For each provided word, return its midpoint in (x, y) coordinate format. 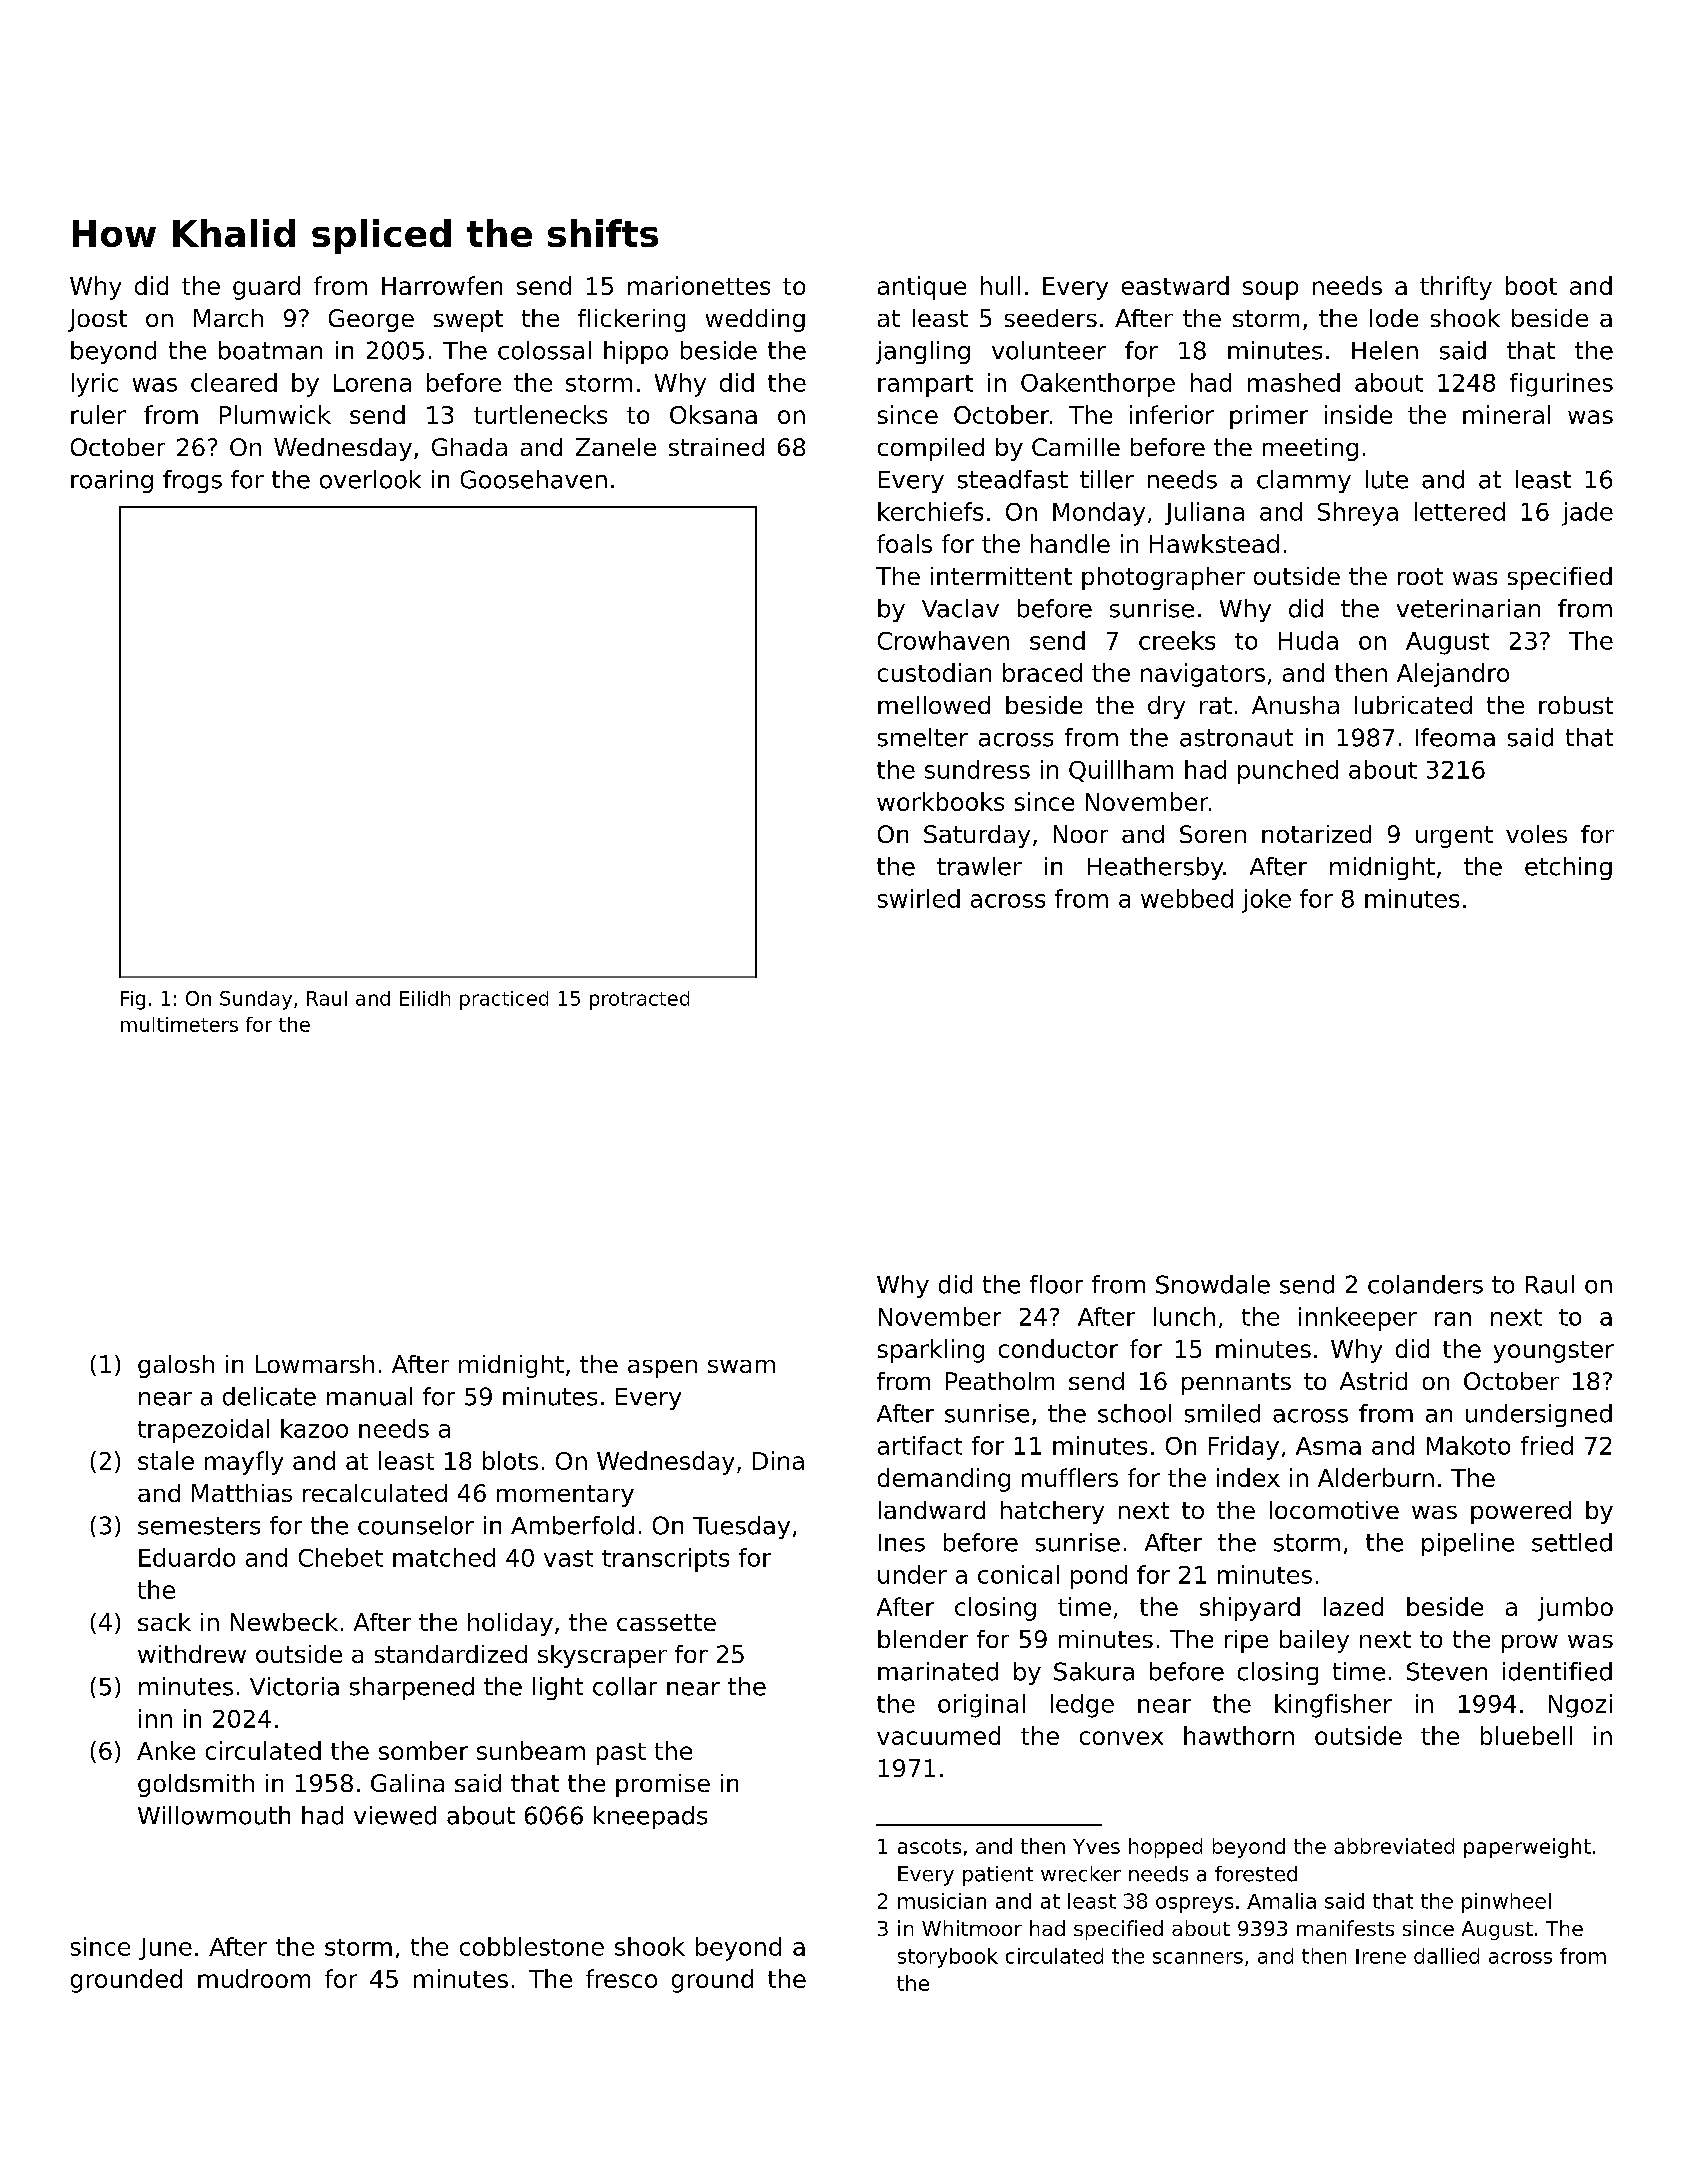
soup (1270, 290)
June (165, 1949)
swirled (919, 898)
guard (266, 288)
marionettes (699, 285)
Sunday (256, 1000)
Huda (1308, 640)
